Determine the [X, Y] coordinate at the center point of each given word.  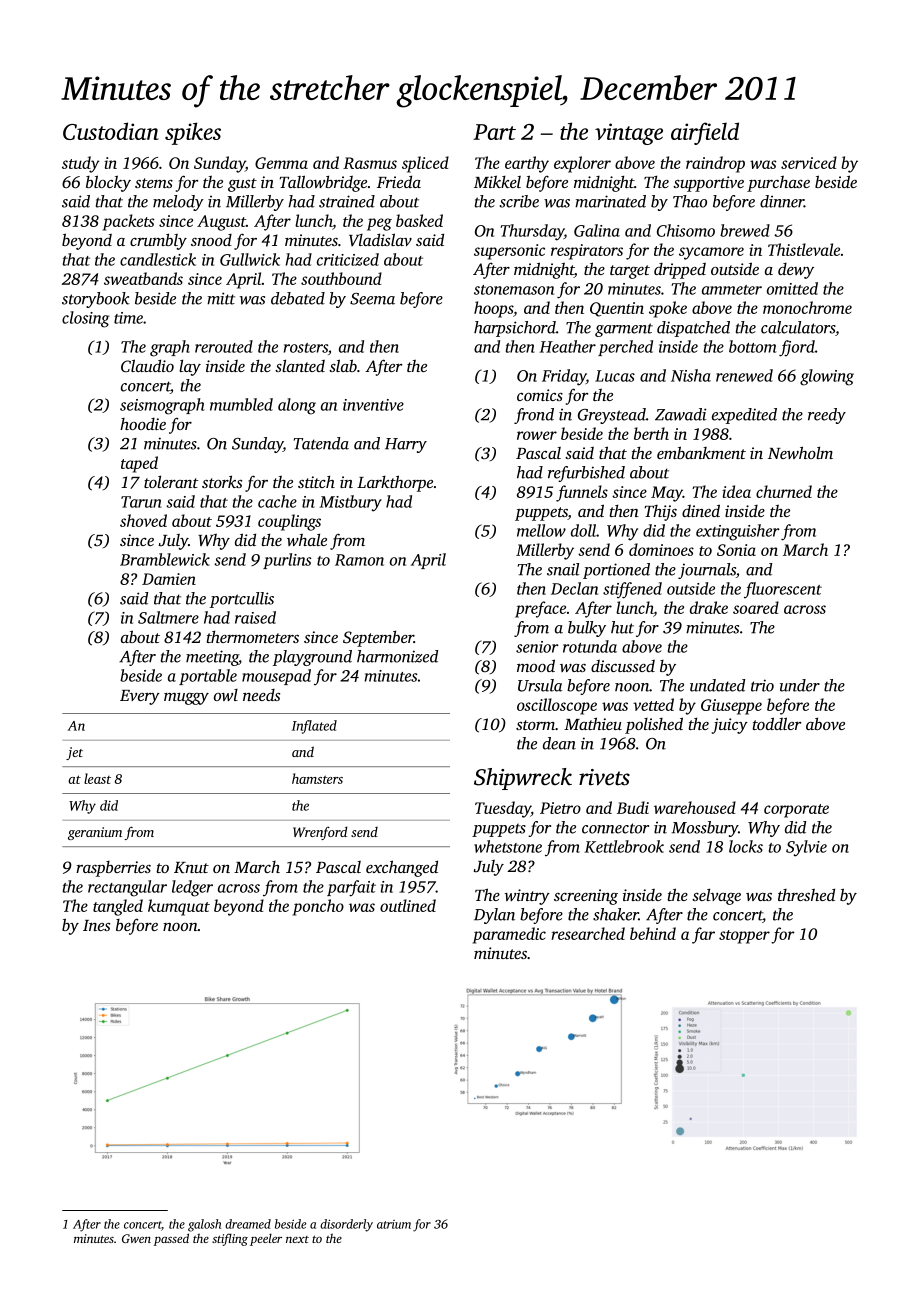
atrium [394, 1224]
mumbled [241, 404]
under [800, 685]
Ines [96, 925]
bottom [752, 346]
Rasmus [370, 163]
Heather [567, 346]
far [703, 935]
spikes [193, 133]
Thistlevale [804, 249]
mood [536, 665]
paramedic [509, 935]
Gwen [136, 1238]
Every [140, 697]
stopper [744, 937]
